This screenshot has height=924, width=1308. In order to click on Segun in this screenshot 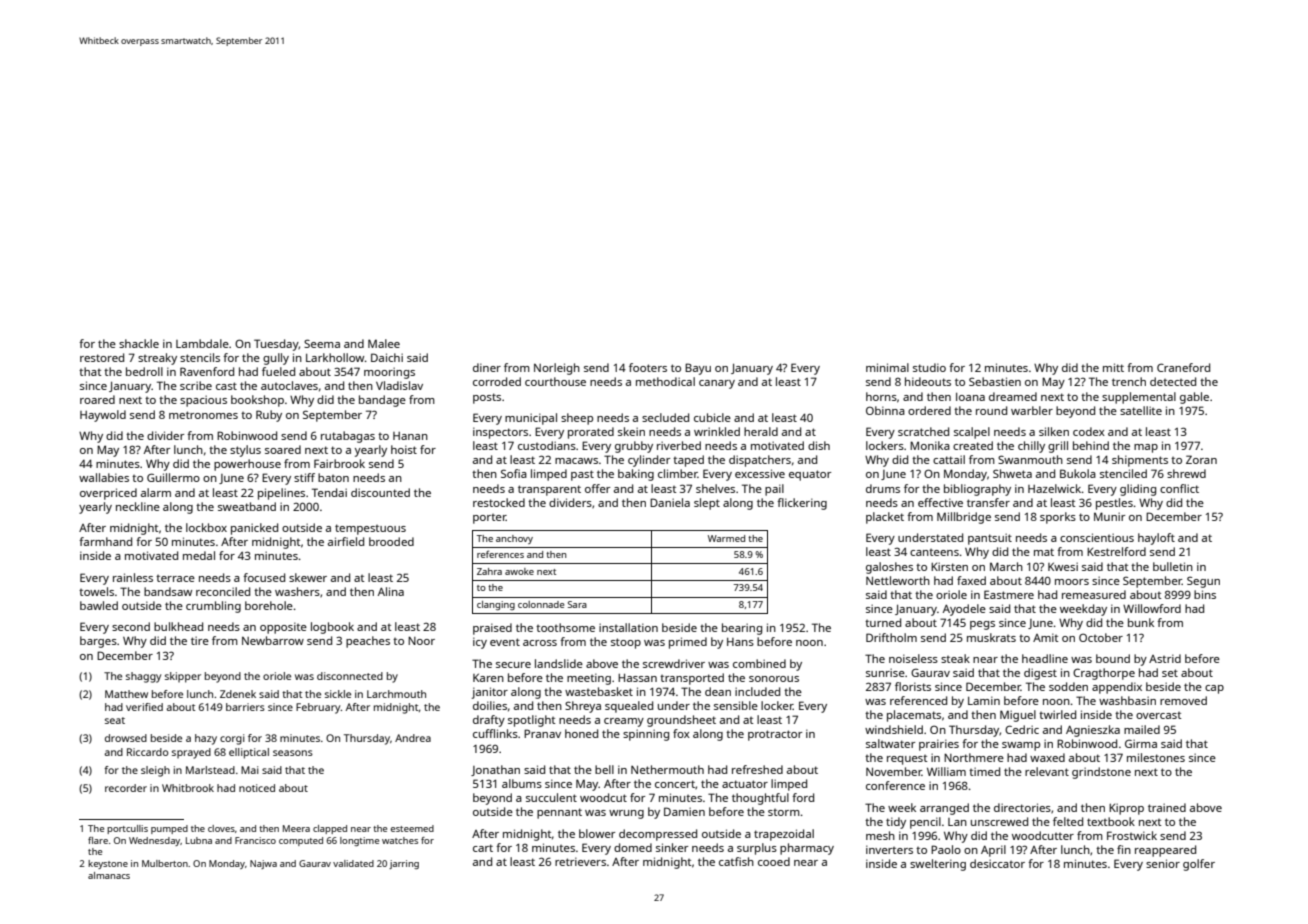, I will do `click(1203, 582)`.
